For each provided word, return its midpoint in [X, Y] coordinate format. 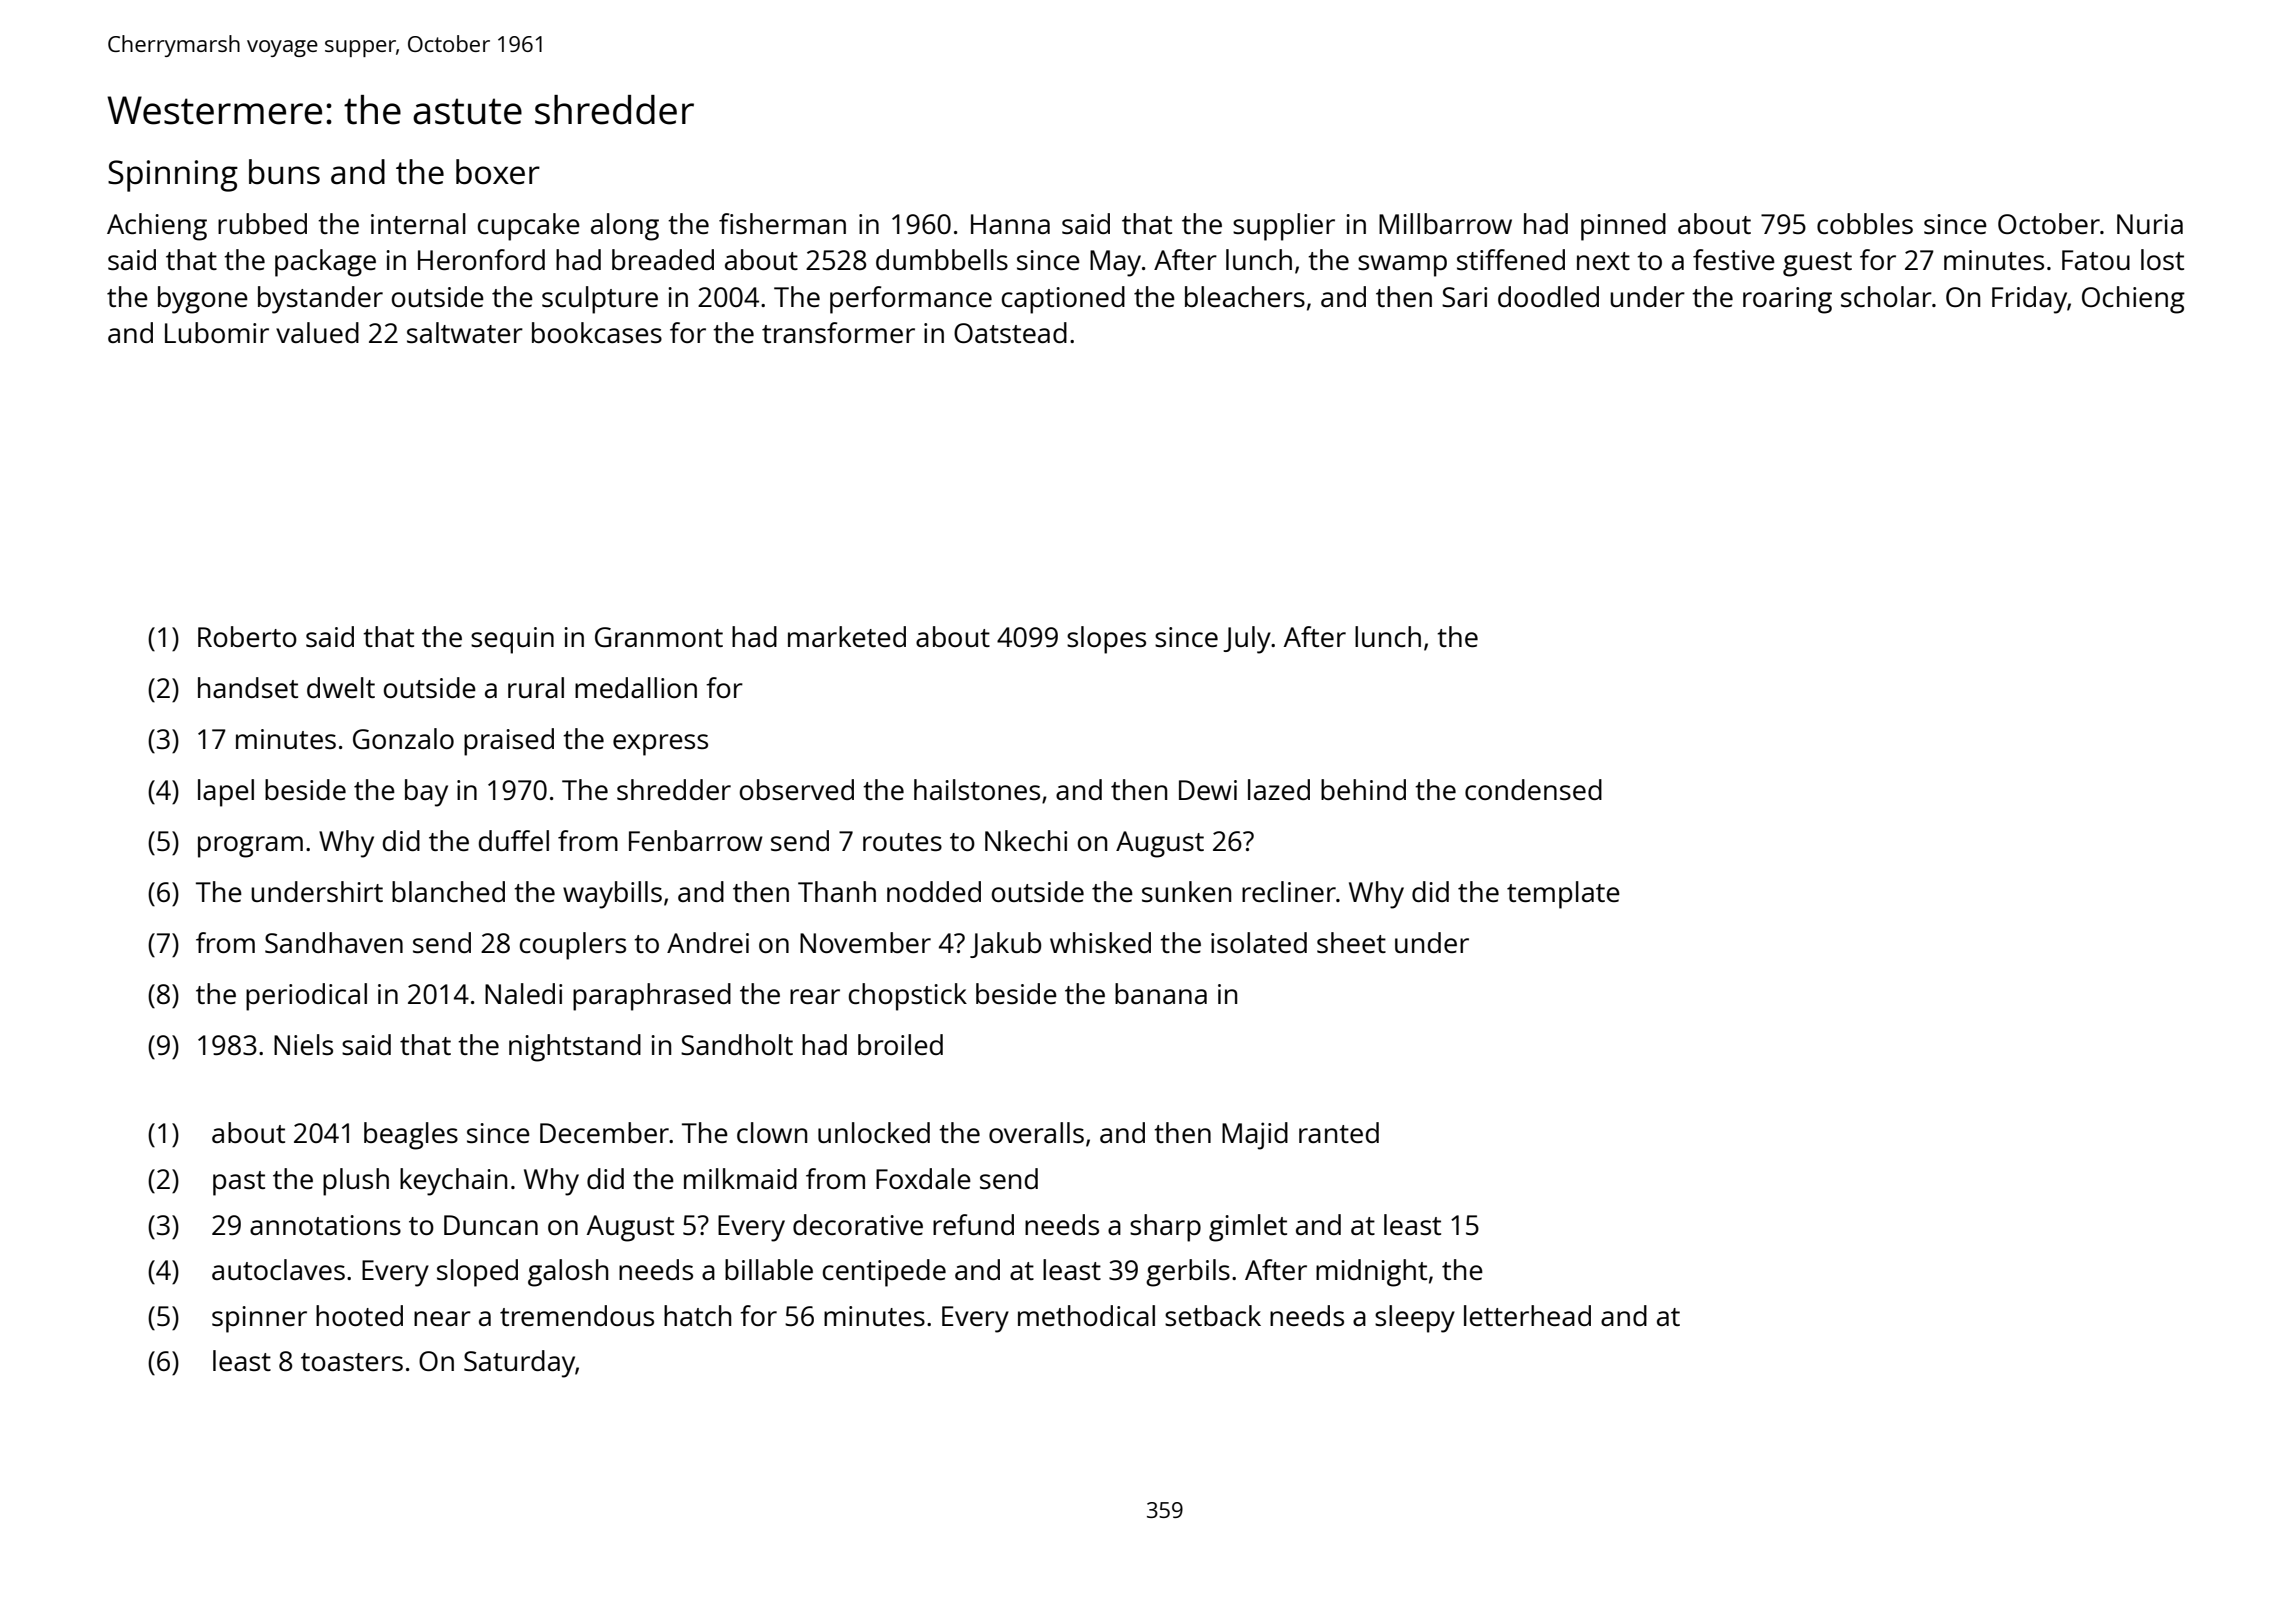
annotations [325, 1225]
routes [902, 842]
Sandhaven [334, 942]
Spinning [173, 176]
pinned [1623, 227]
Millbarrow [1445, 223]
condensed [1533, 789]
